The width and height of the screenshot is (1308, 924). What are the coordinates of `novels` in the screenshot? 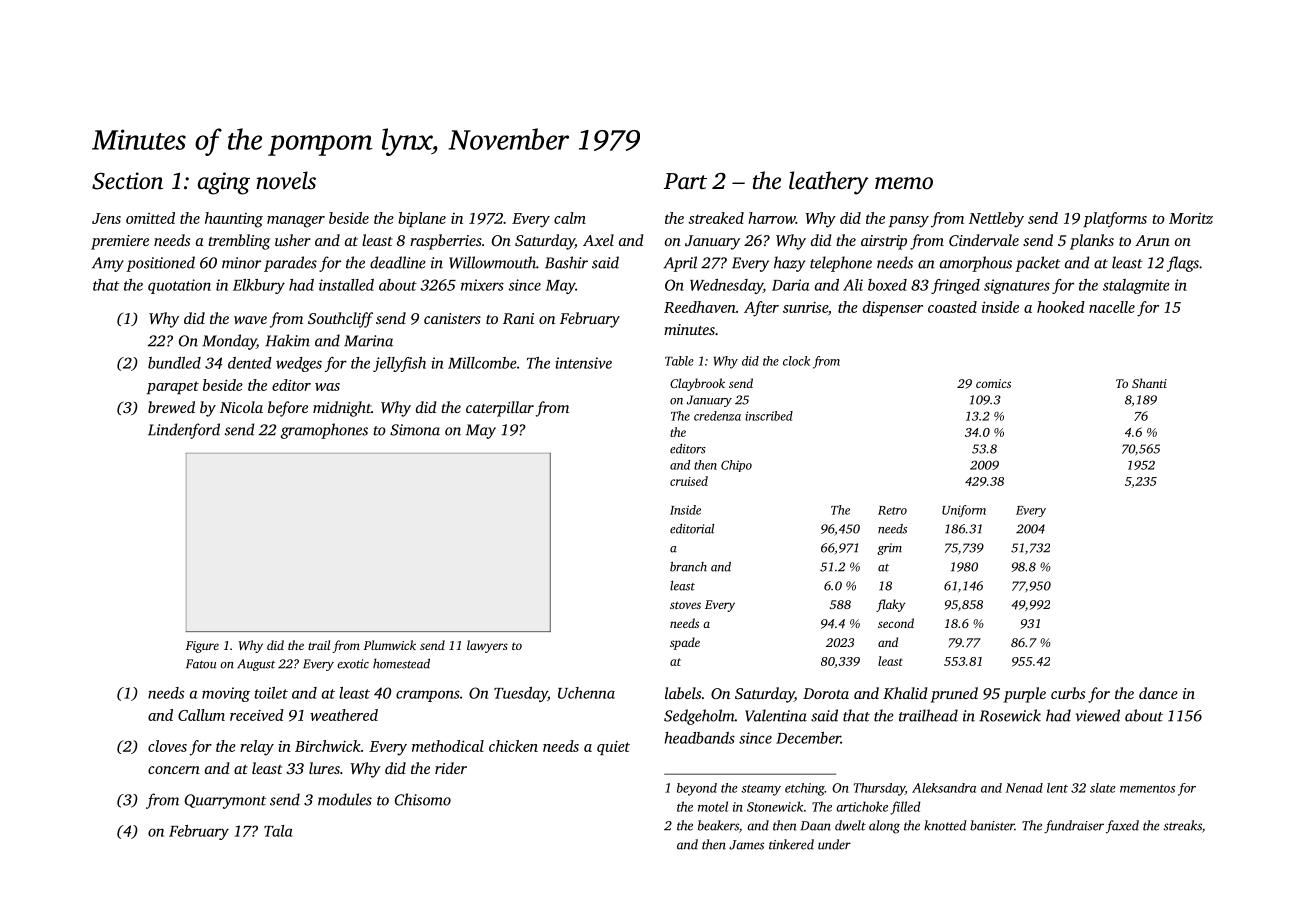 It's located at (286, 180).
